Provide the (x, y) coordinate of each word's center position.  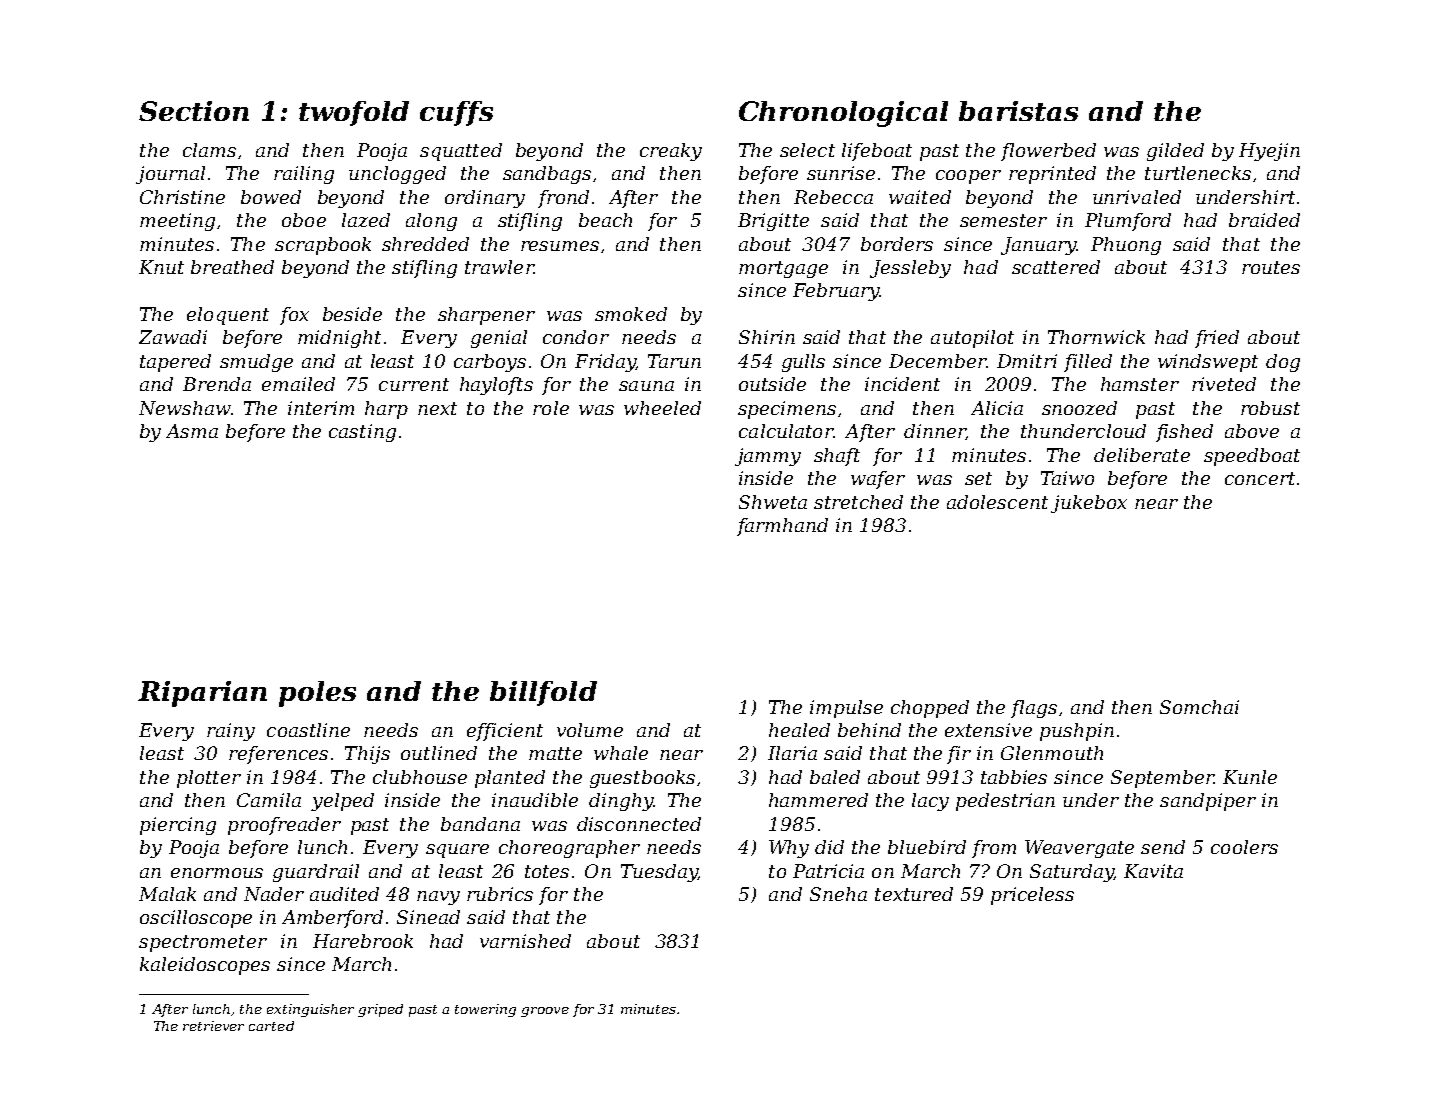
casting (362, 433)
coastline (308, 730)
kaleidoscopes (205, 966)
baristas (1018, 111)
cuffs (456, 113)
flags (1034, 709)
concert (1260, 478)
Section (194, 111)
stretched (858, 502)
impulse (846, 709)
